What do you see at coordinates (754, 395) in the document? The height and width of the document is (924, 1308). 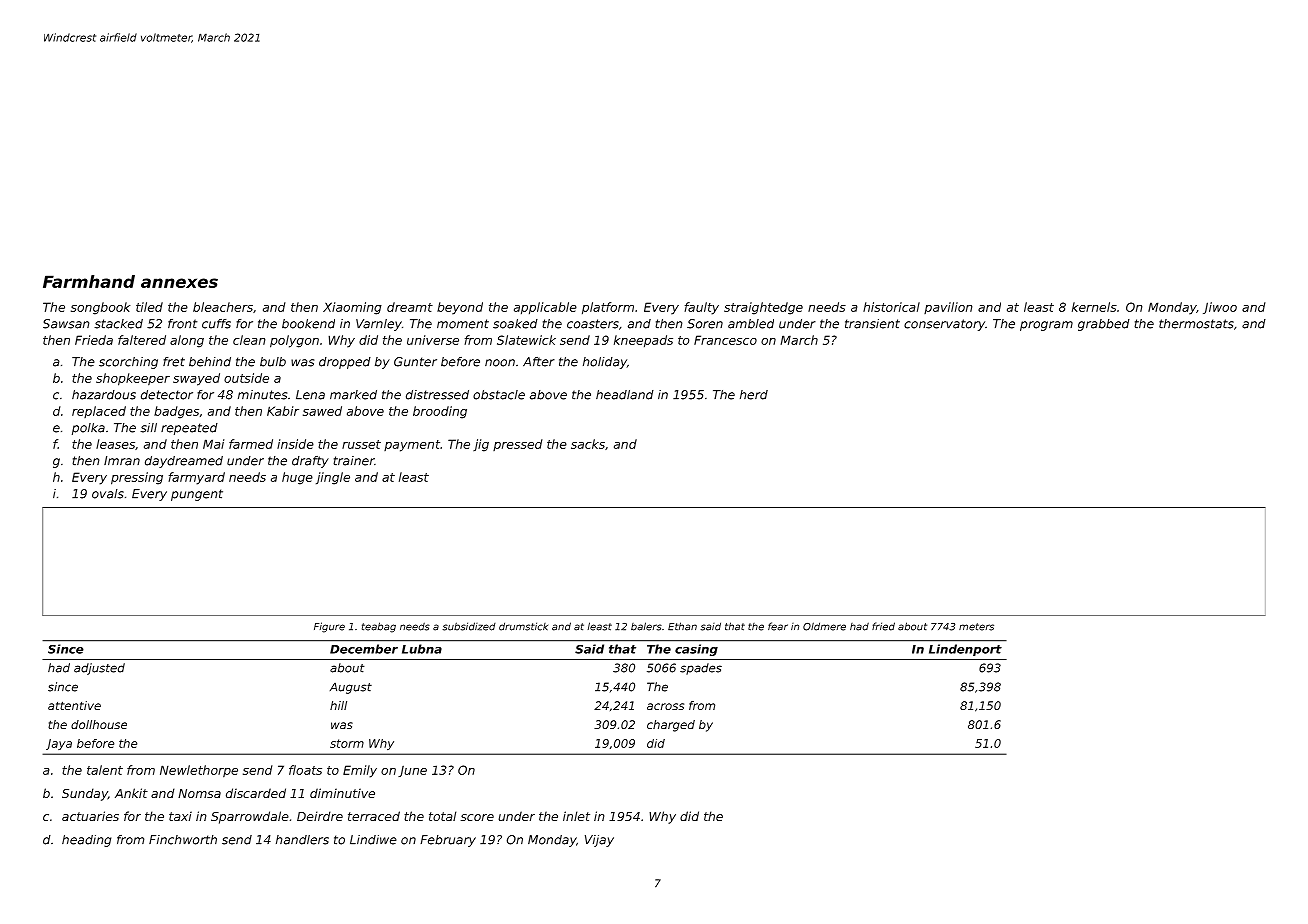 I see `herd` at bounding box center [754, 395].
